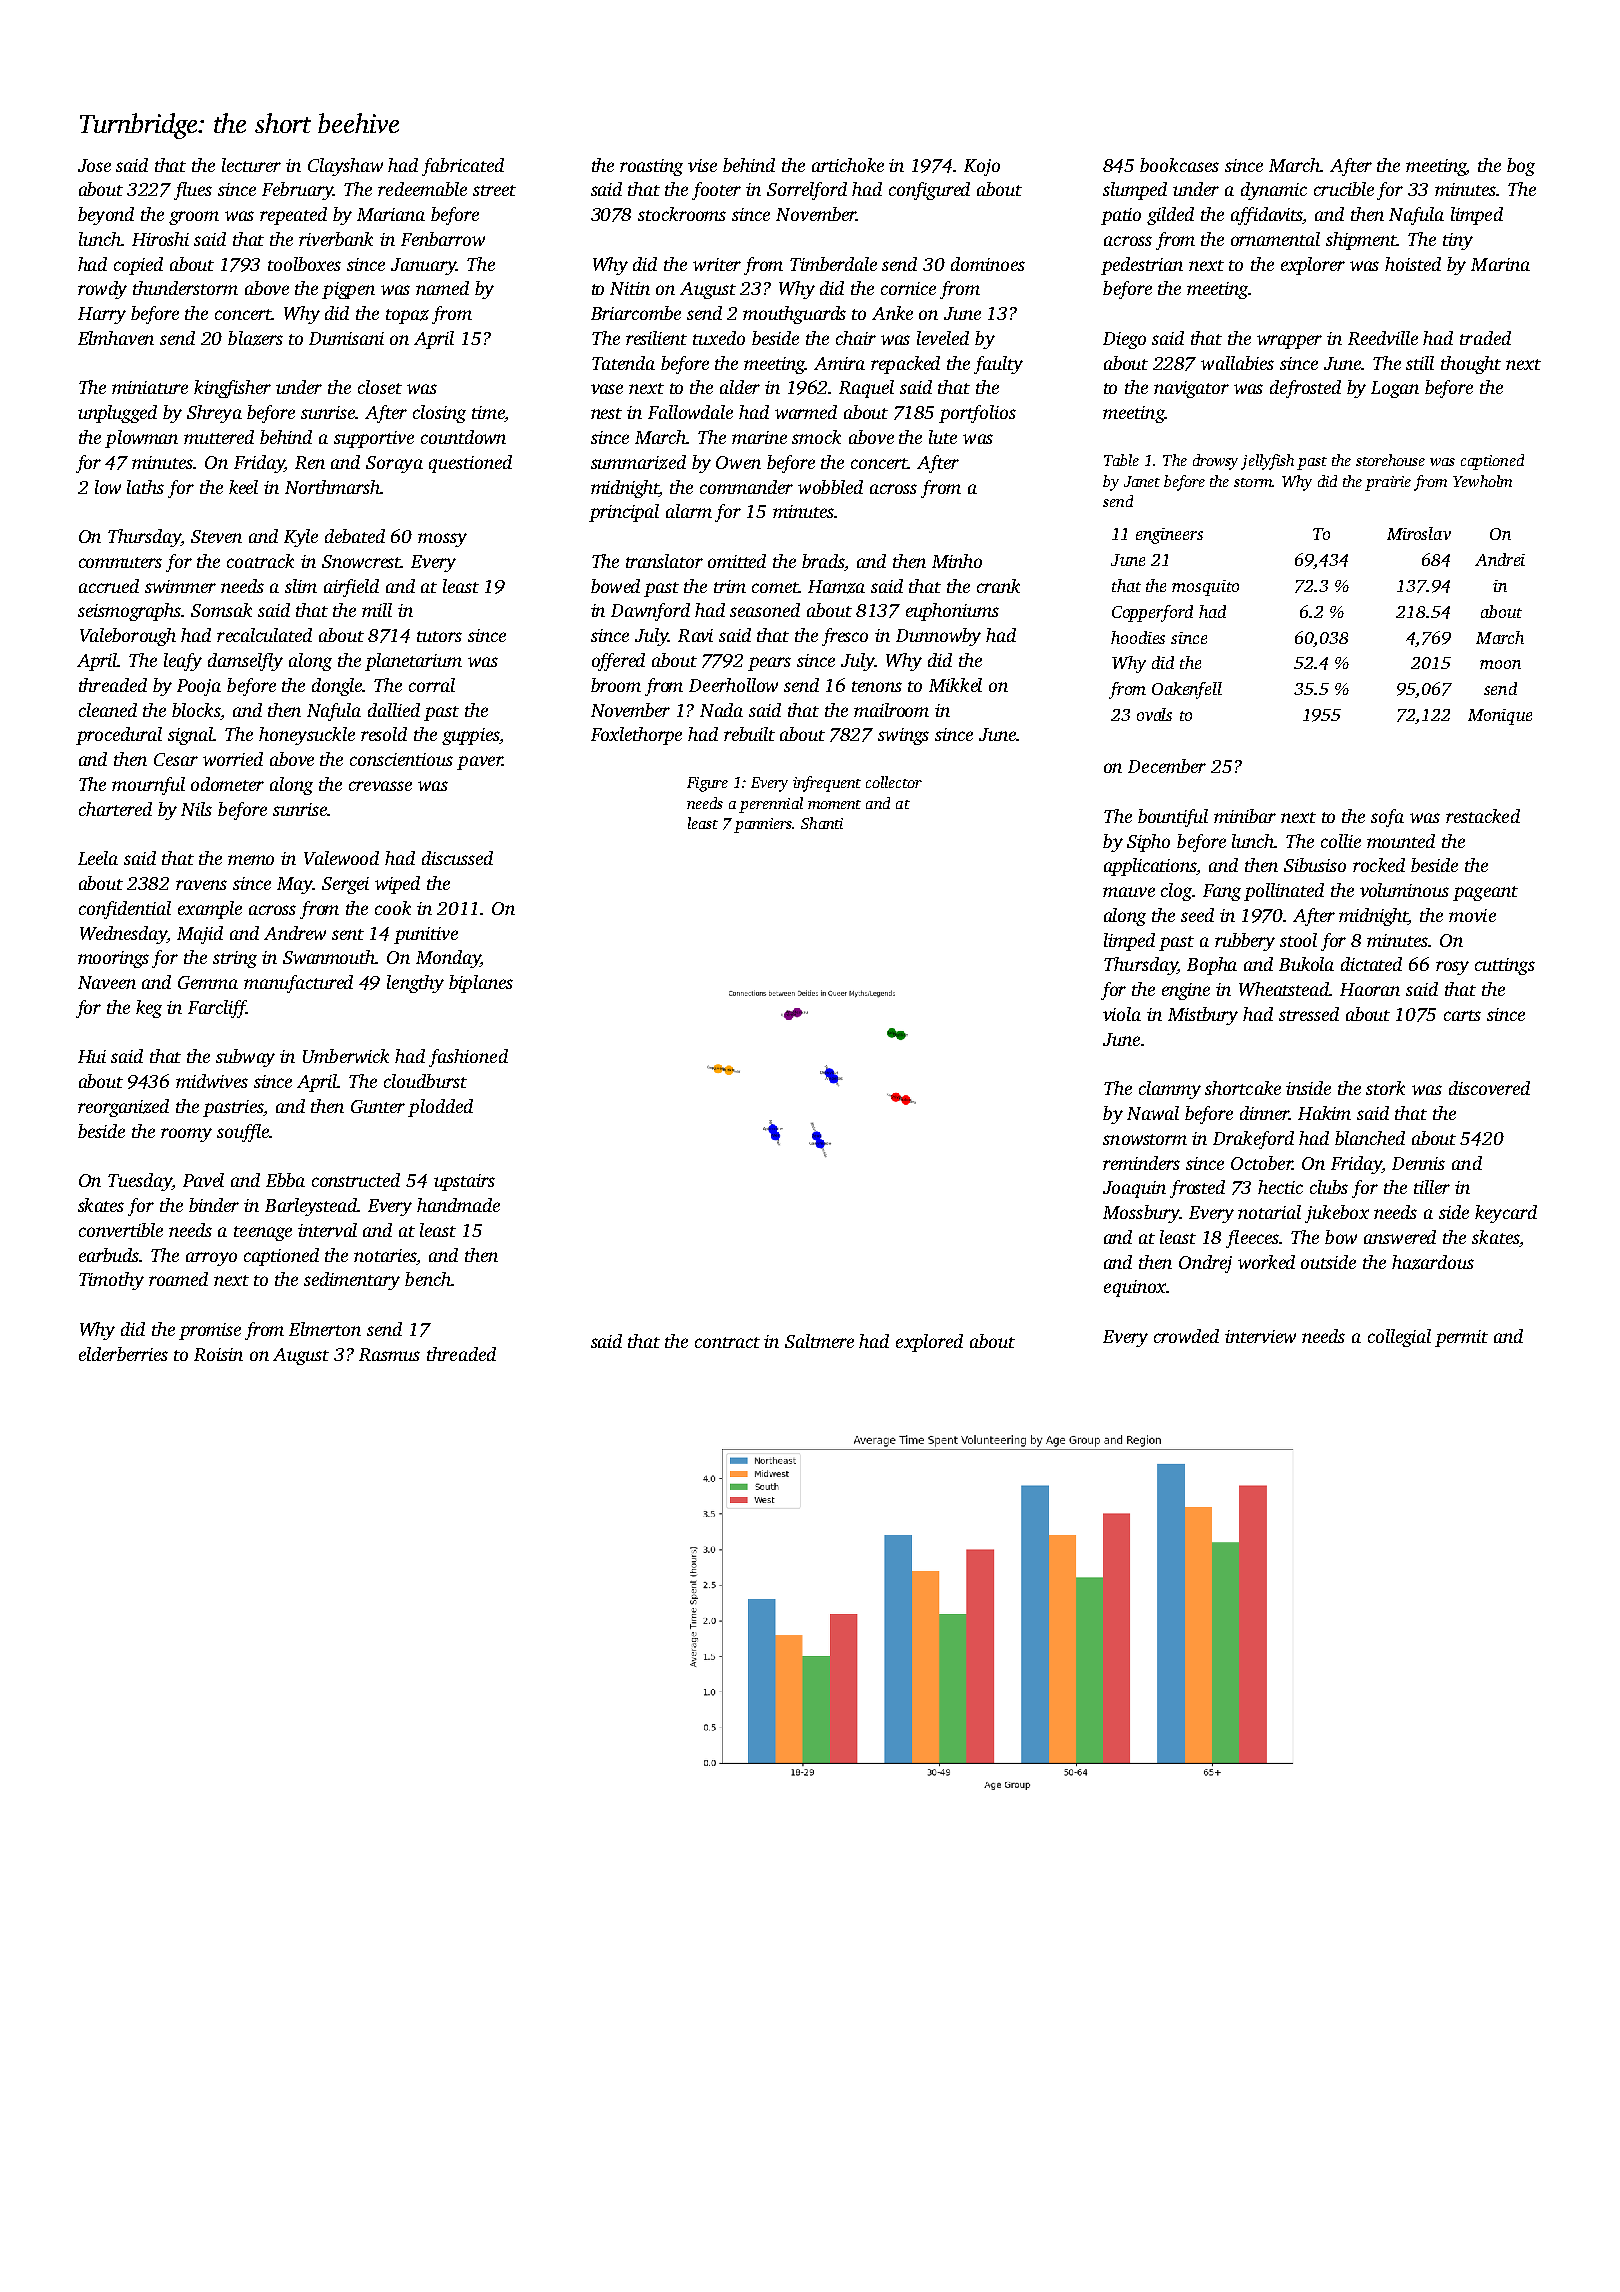 The width and height of the screenshot is (1620, 2292). I want to click on Clayshaw, so click(345, 167).
